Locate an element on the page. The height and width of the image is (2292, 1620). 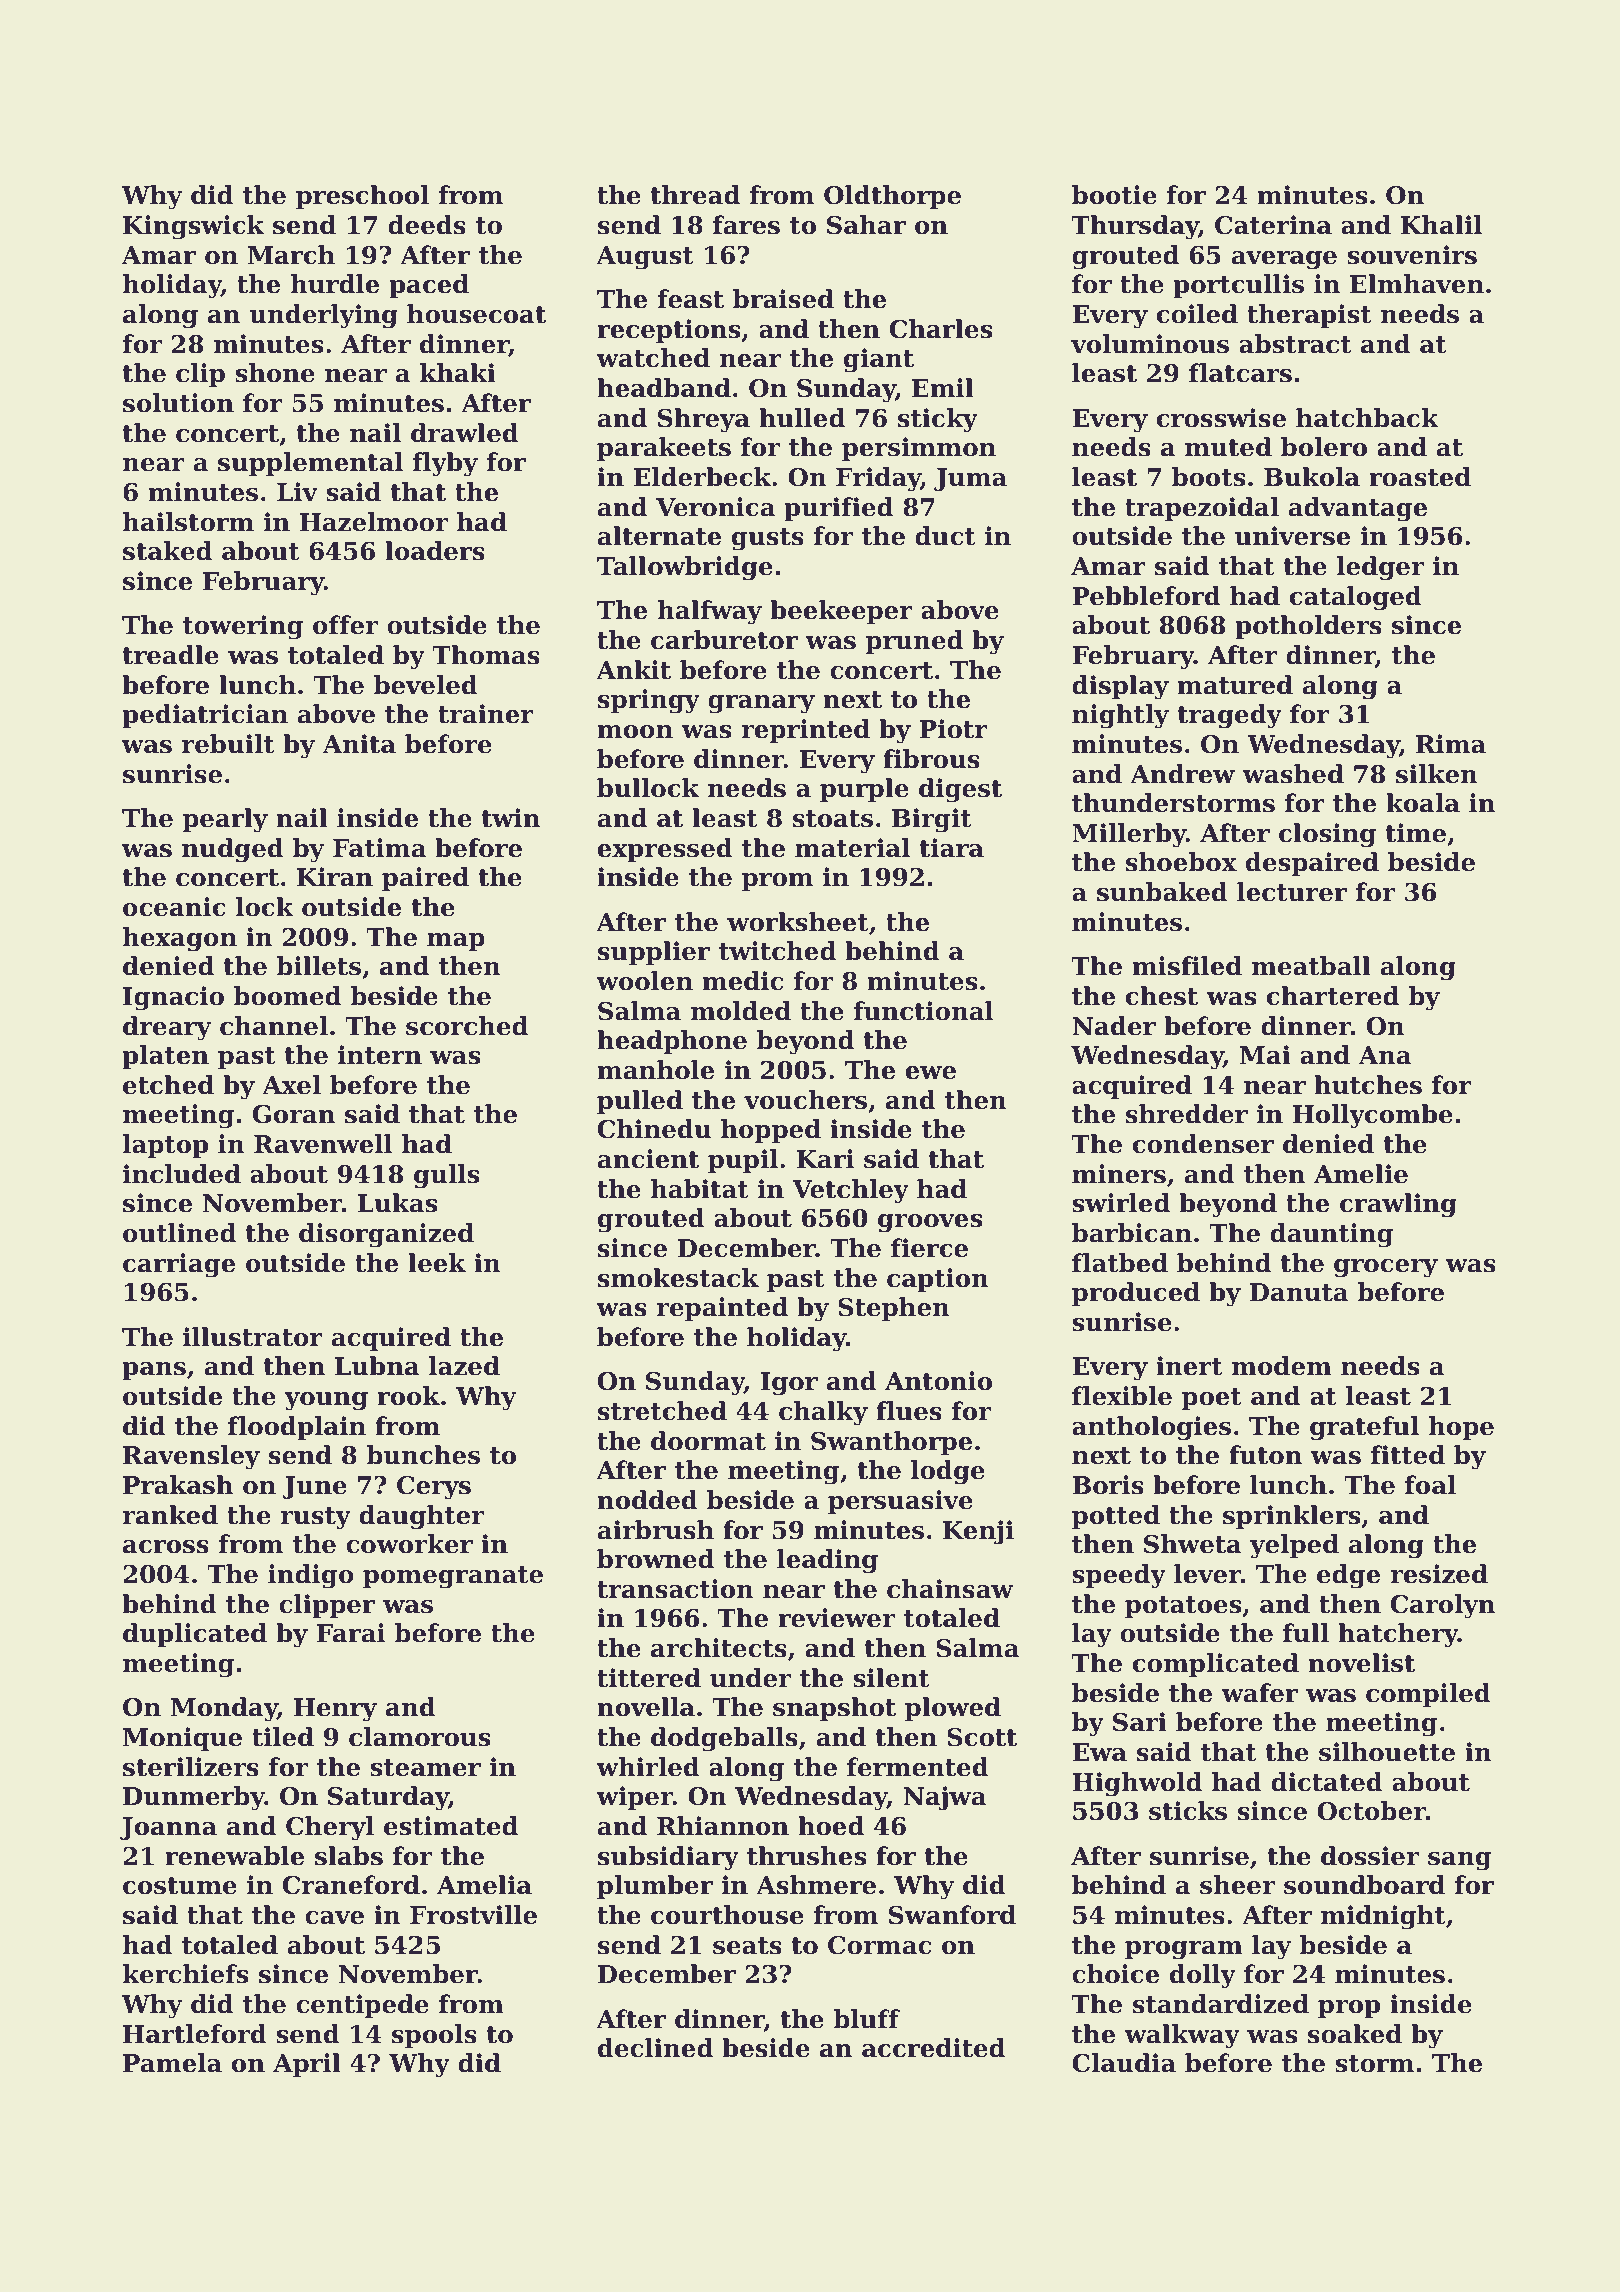
Rhiannon is located at coordinates (723, 1826).
